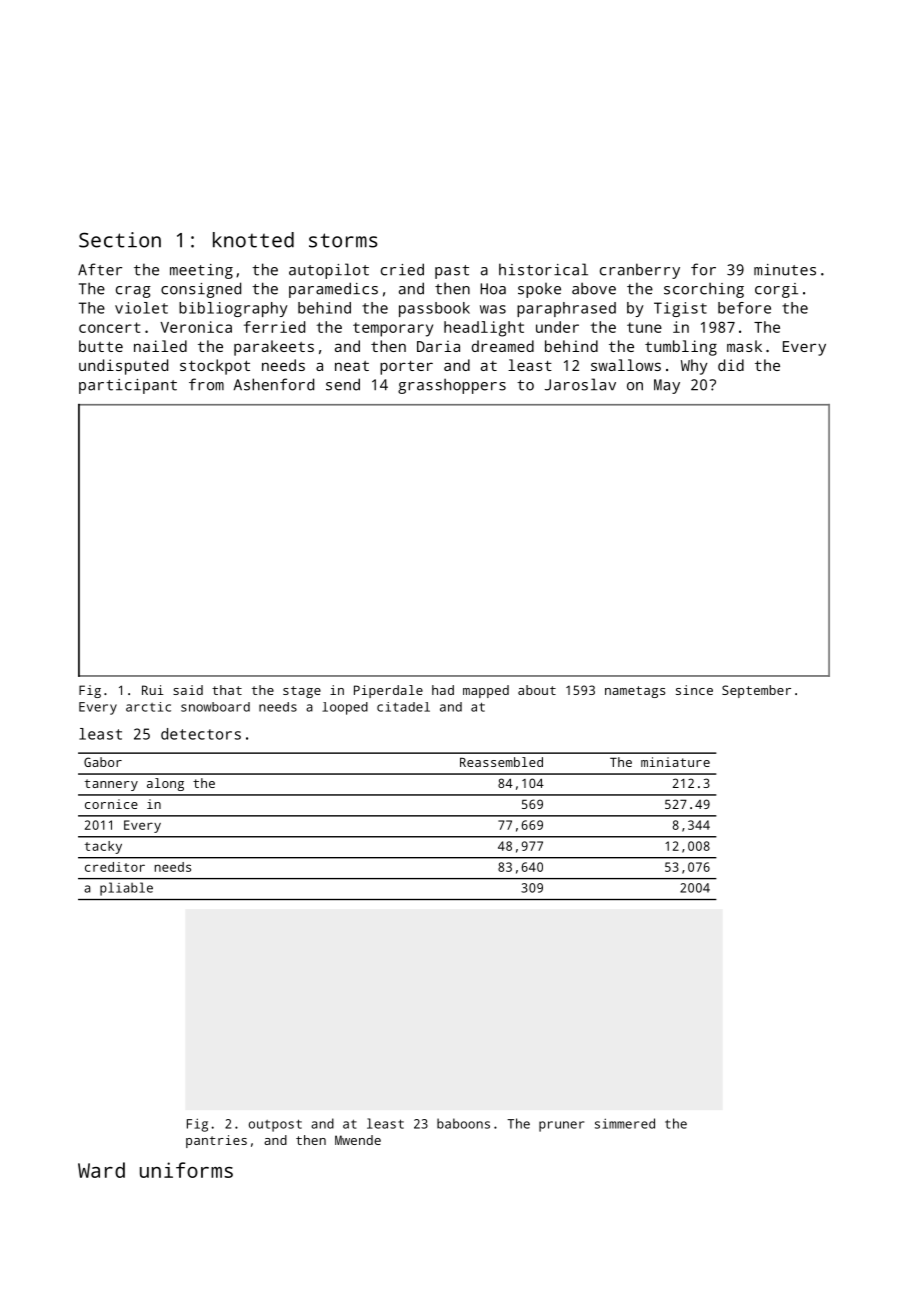 Image resolution: width=908 pixels, height=1316 pixels. I want to click on grasshoppers, so click(452, 386).
